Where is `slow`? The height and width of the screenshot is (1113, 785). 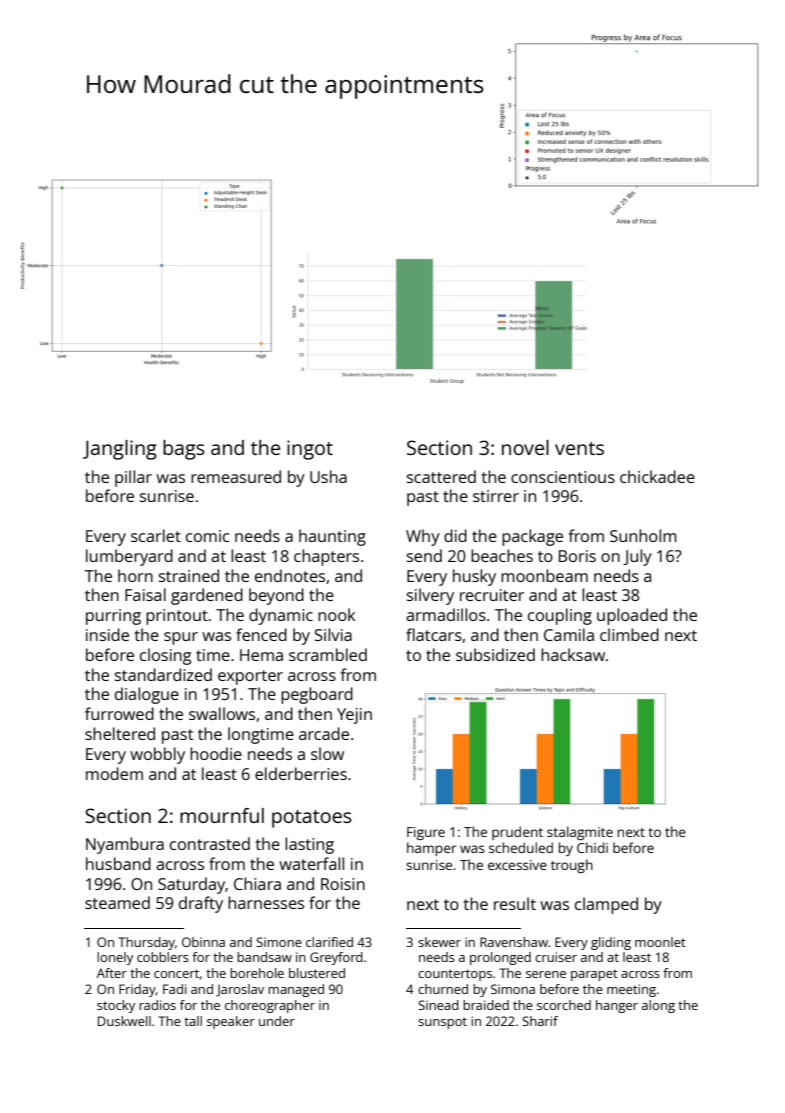
slow is located at coordinates (327, 753).
